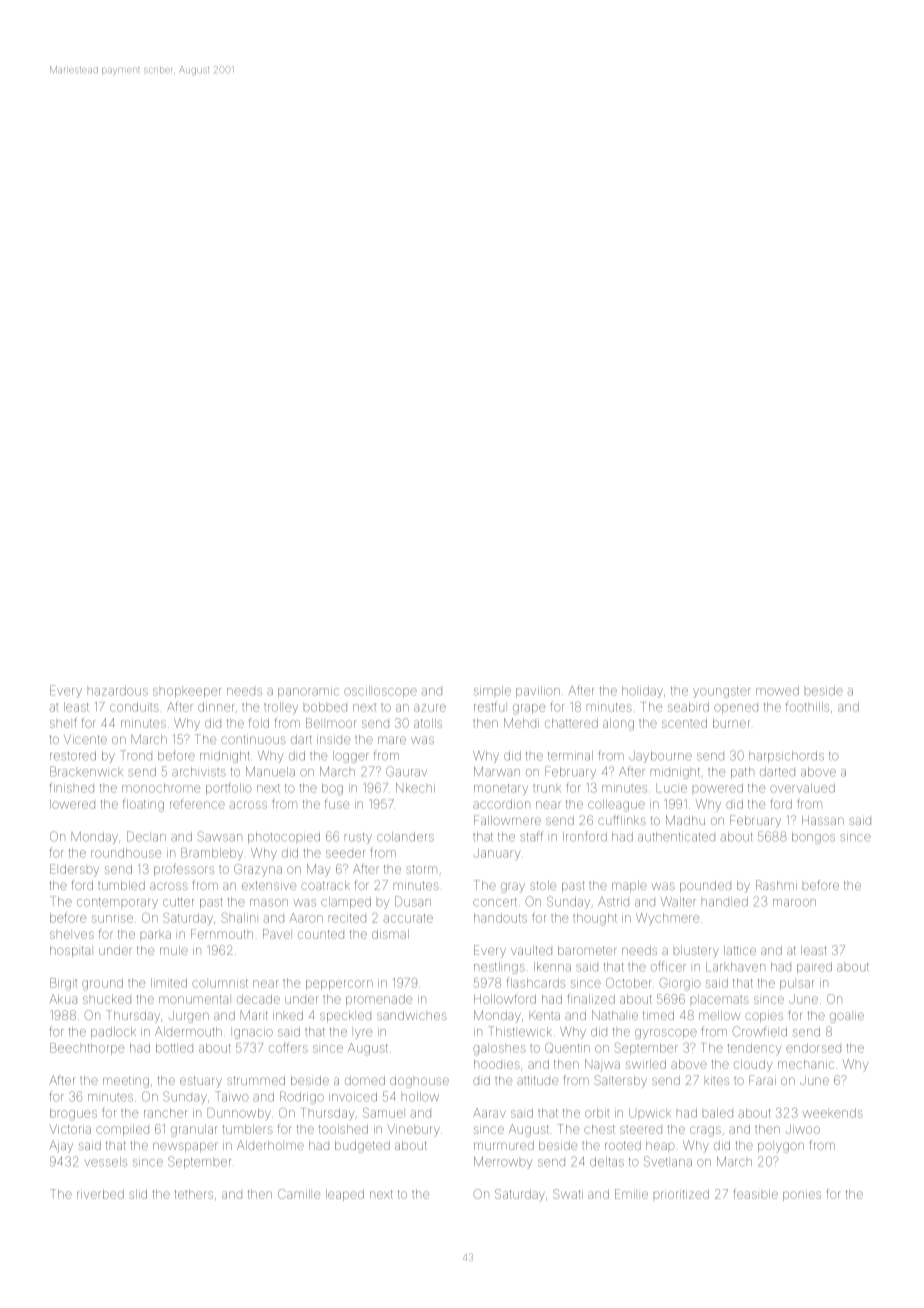  I want to click on Ajay, so click(61, 1146).
